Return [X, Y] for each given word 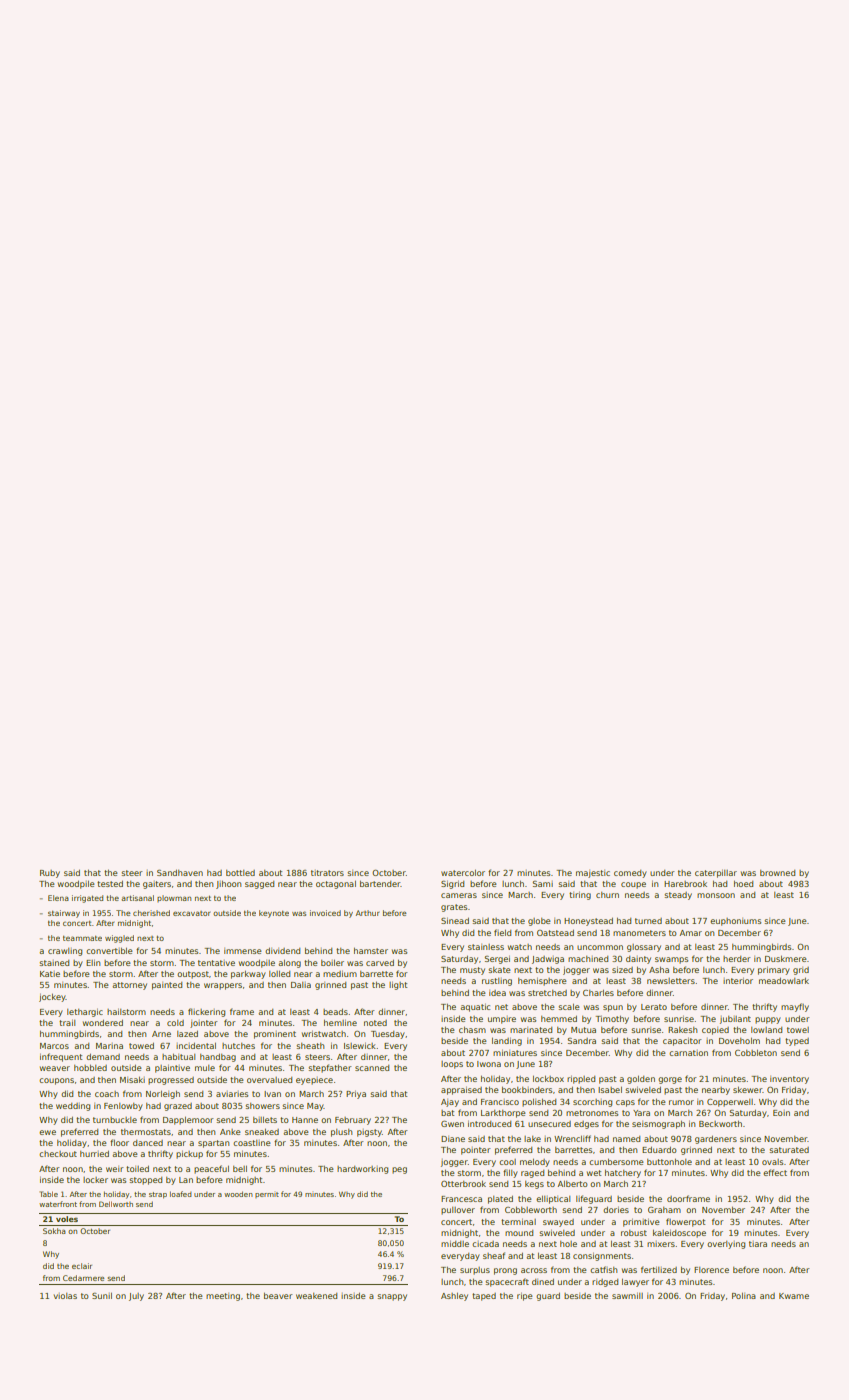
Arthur [368, 913]
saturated [789, 1150]
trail [67, 1023]
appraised [461, 1091]
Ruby [50, 874]
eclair [82, 1266]
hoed [743, 883]
